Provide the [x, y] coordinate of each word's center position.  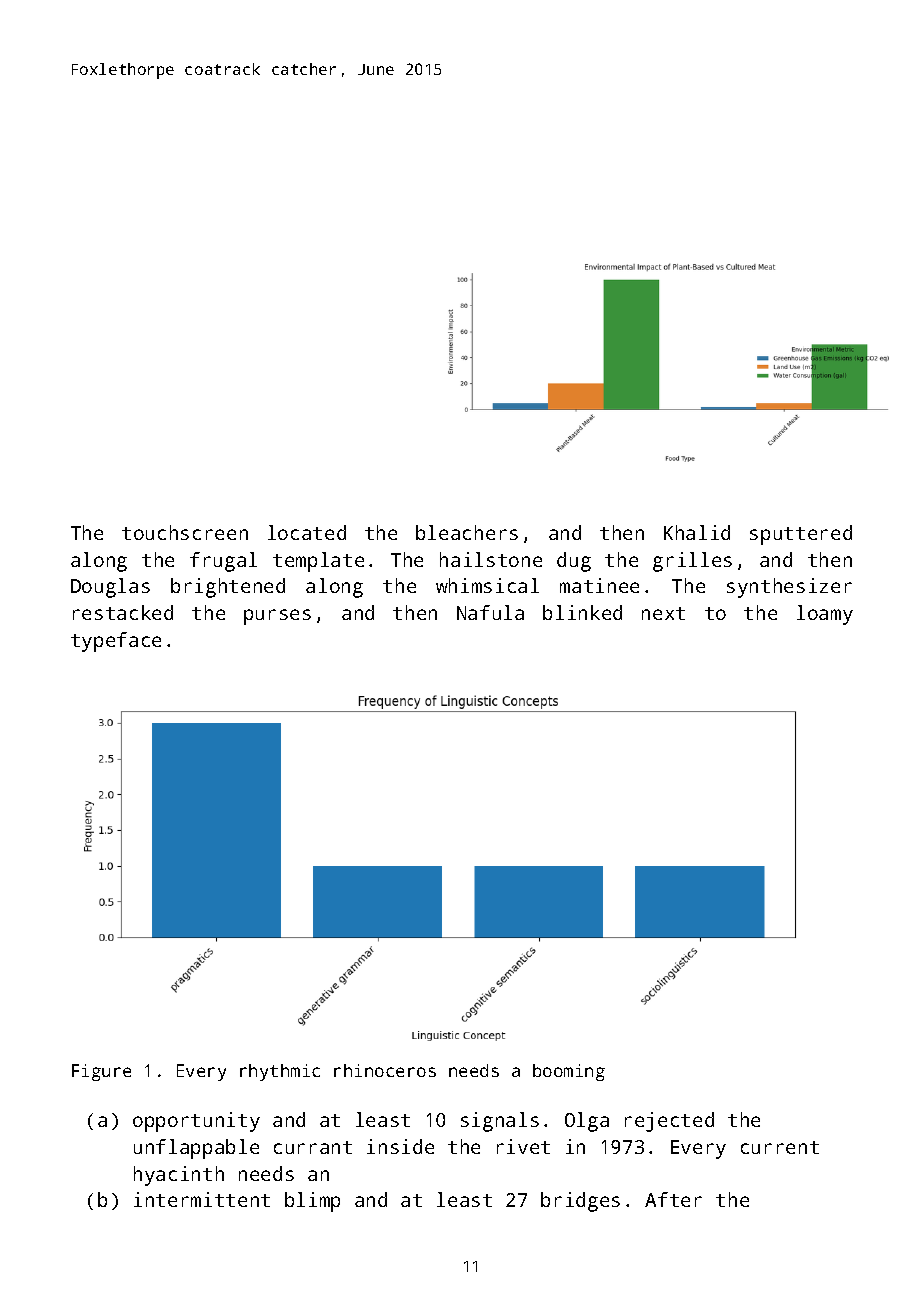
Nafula [490, 612]
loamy [825, 615]
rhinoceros [385, 1070]
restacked [123, 612]
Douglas [110, 588]
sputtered [801, 535]
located [307, 532]
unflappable [196, 1149]
